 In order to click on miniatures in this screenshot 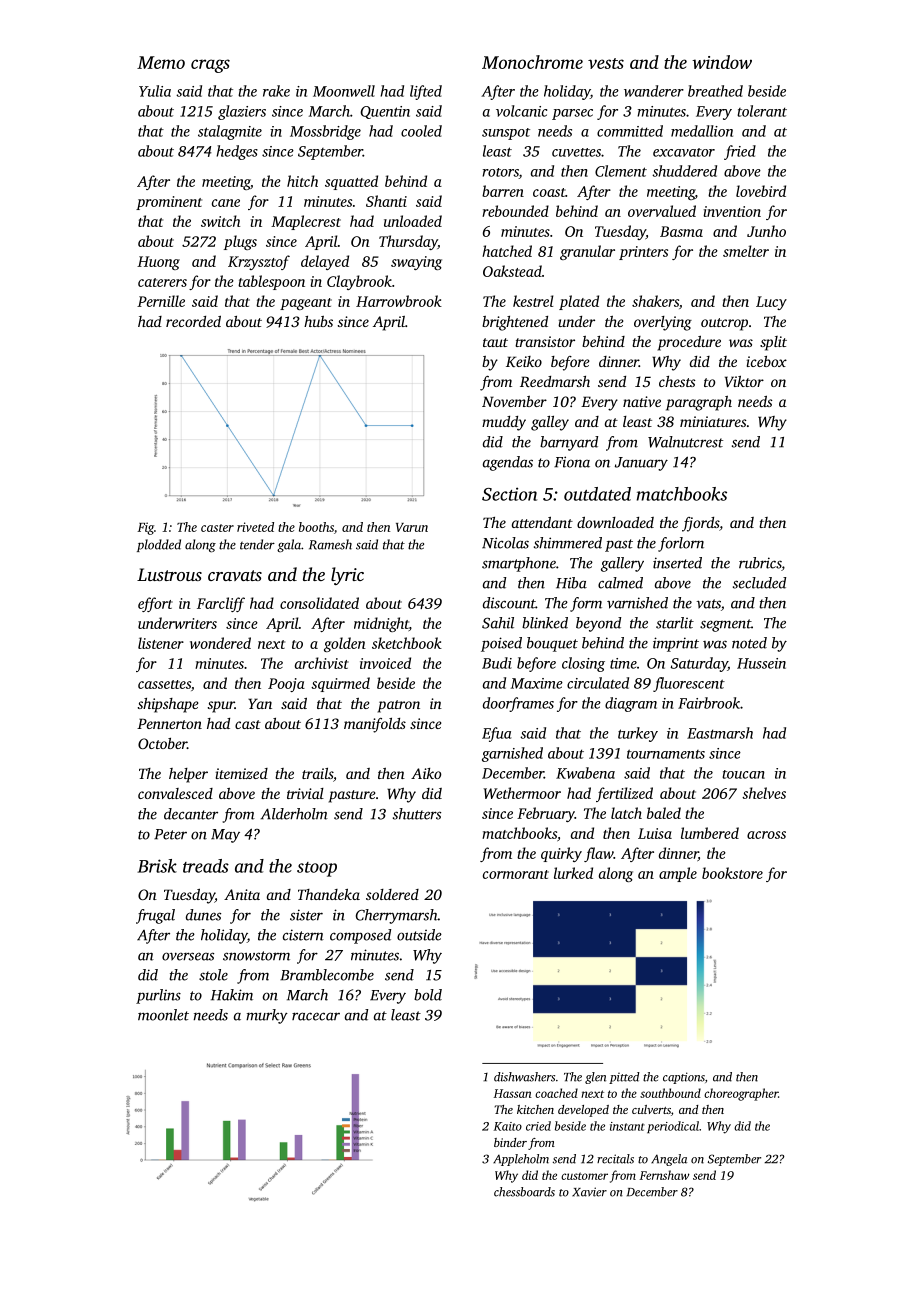, I will do `click(713, 421)`.
